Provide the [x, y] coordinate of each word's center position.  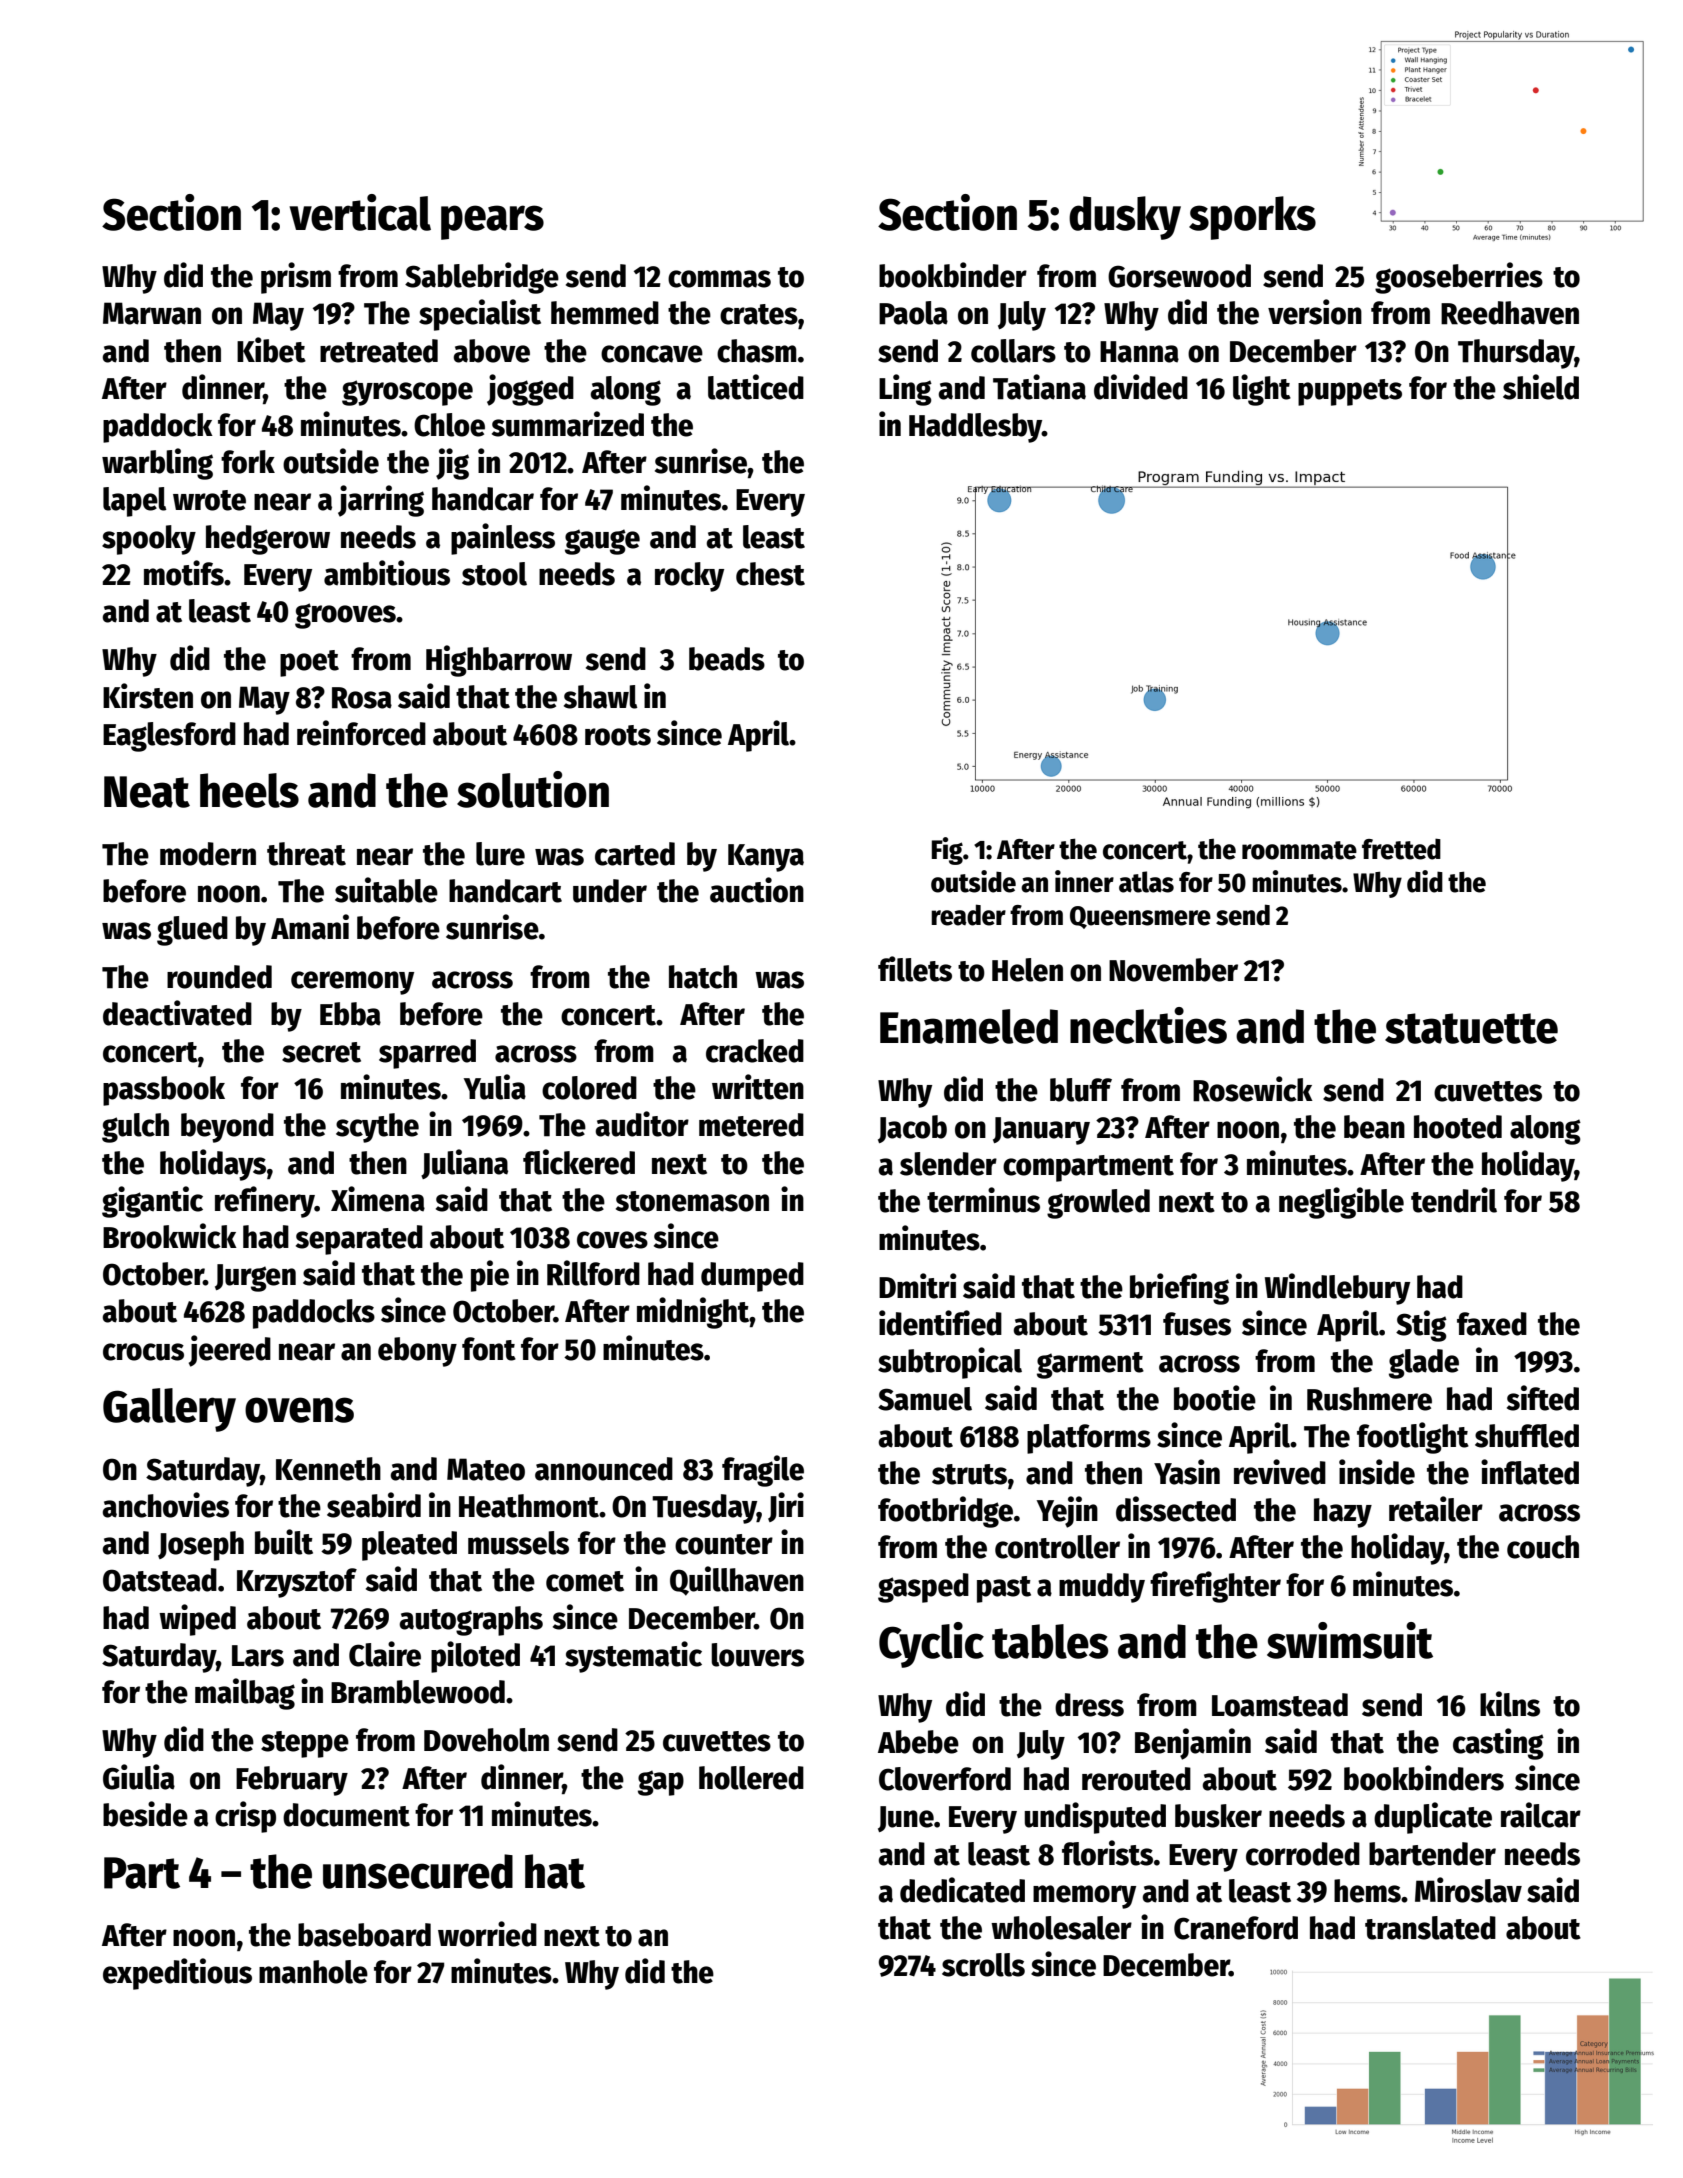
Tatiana [1039, 387]
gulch [135, 1128]
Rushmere [1369, 1399]
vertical [360, 212]
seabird [374, 1505]
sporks [1252, 218]
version [1315, 312]
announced [604, 1469]
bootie [1215, 1398]
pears [492, 222]
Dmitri [918, 1286]
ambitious [387, 573]
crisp [245, 1817]
